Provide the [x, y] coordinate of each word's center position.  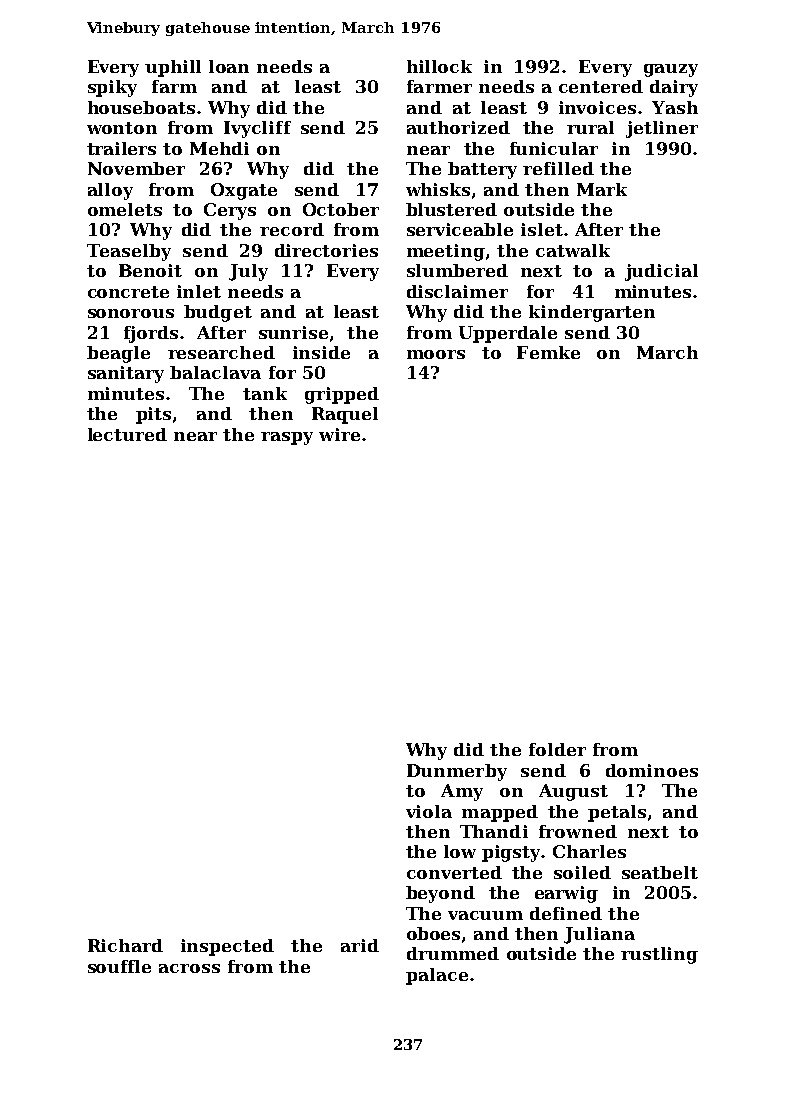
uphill [173, 68]
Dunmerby [457, 772]
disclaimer [457, 291]
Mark [602, 189]
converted [454, 872]
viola [429, 811]
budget [218, 313]
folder [557, 749]
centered [601, 86]
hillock [439, 66]
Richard [125, 945]
